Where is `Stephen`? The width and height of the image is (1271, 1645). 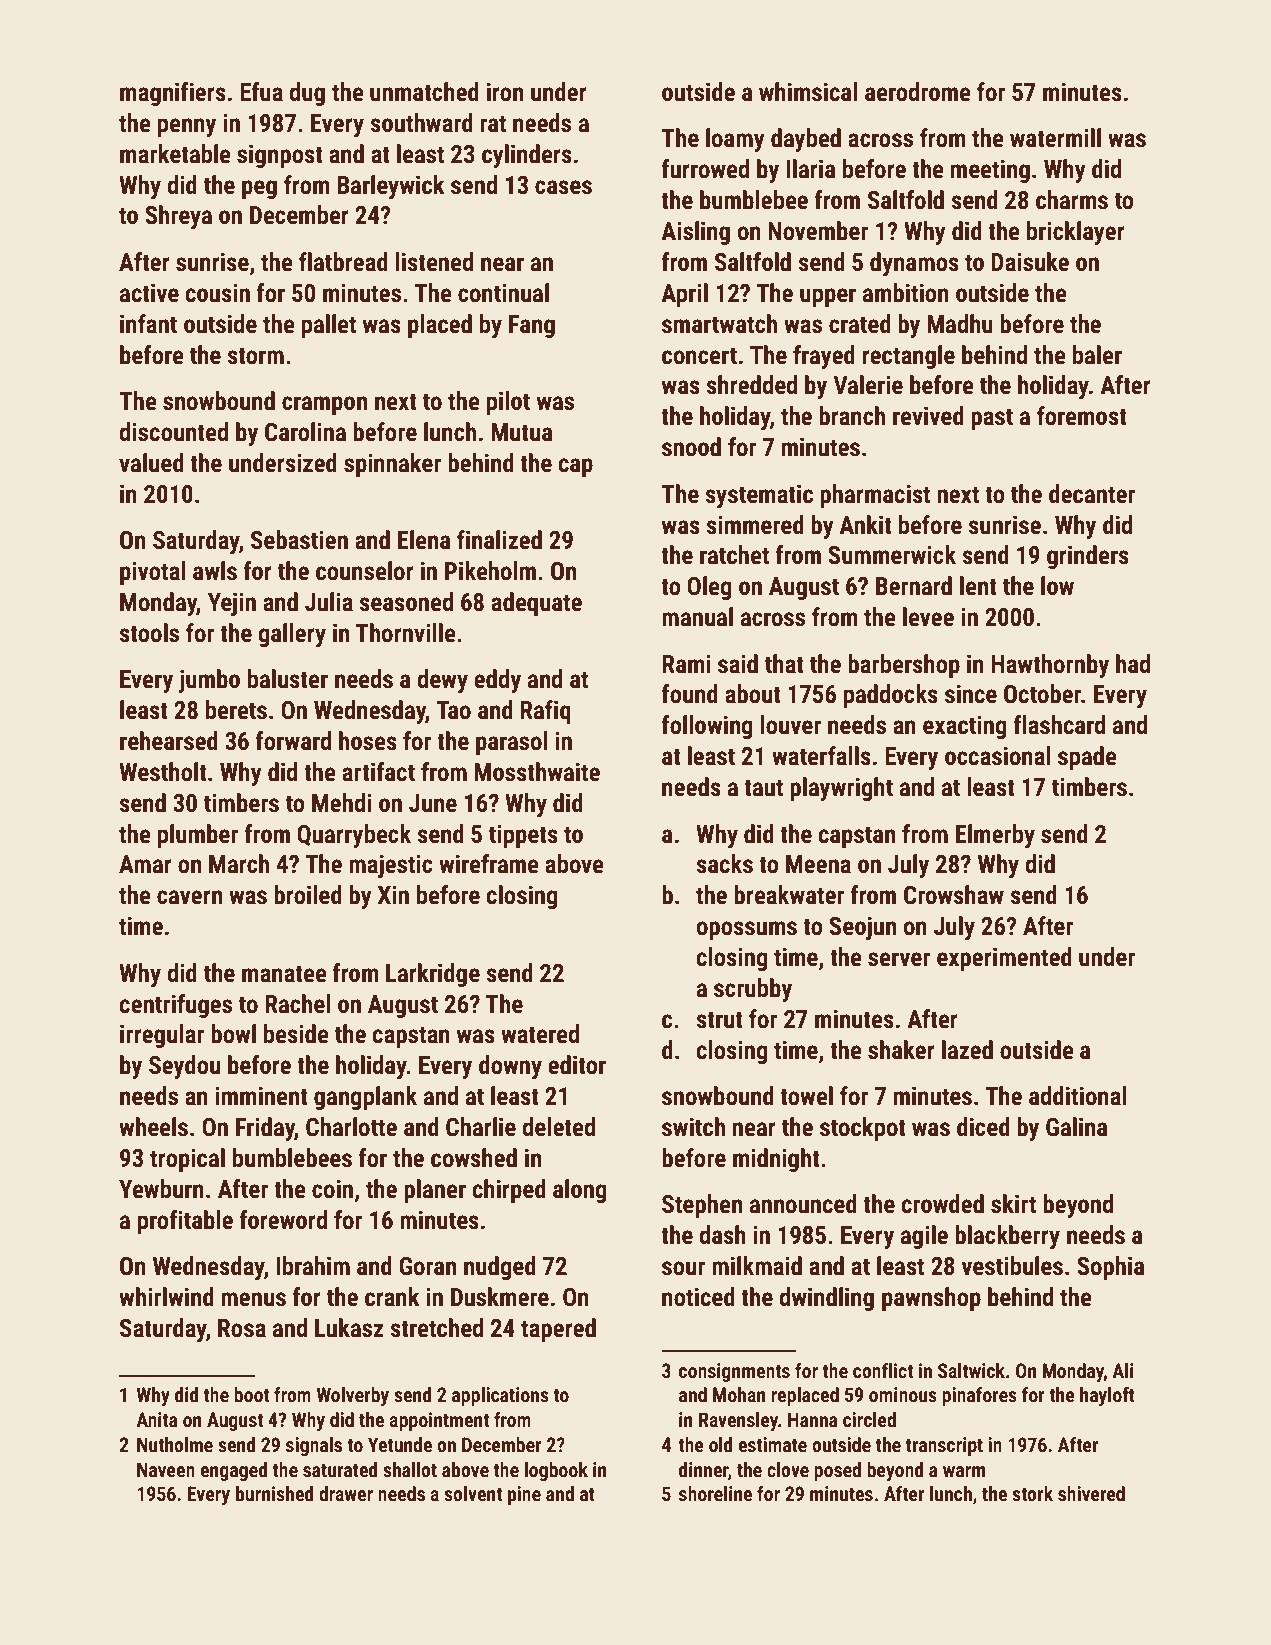 Stephen is located at coordinates (702, 1206).
